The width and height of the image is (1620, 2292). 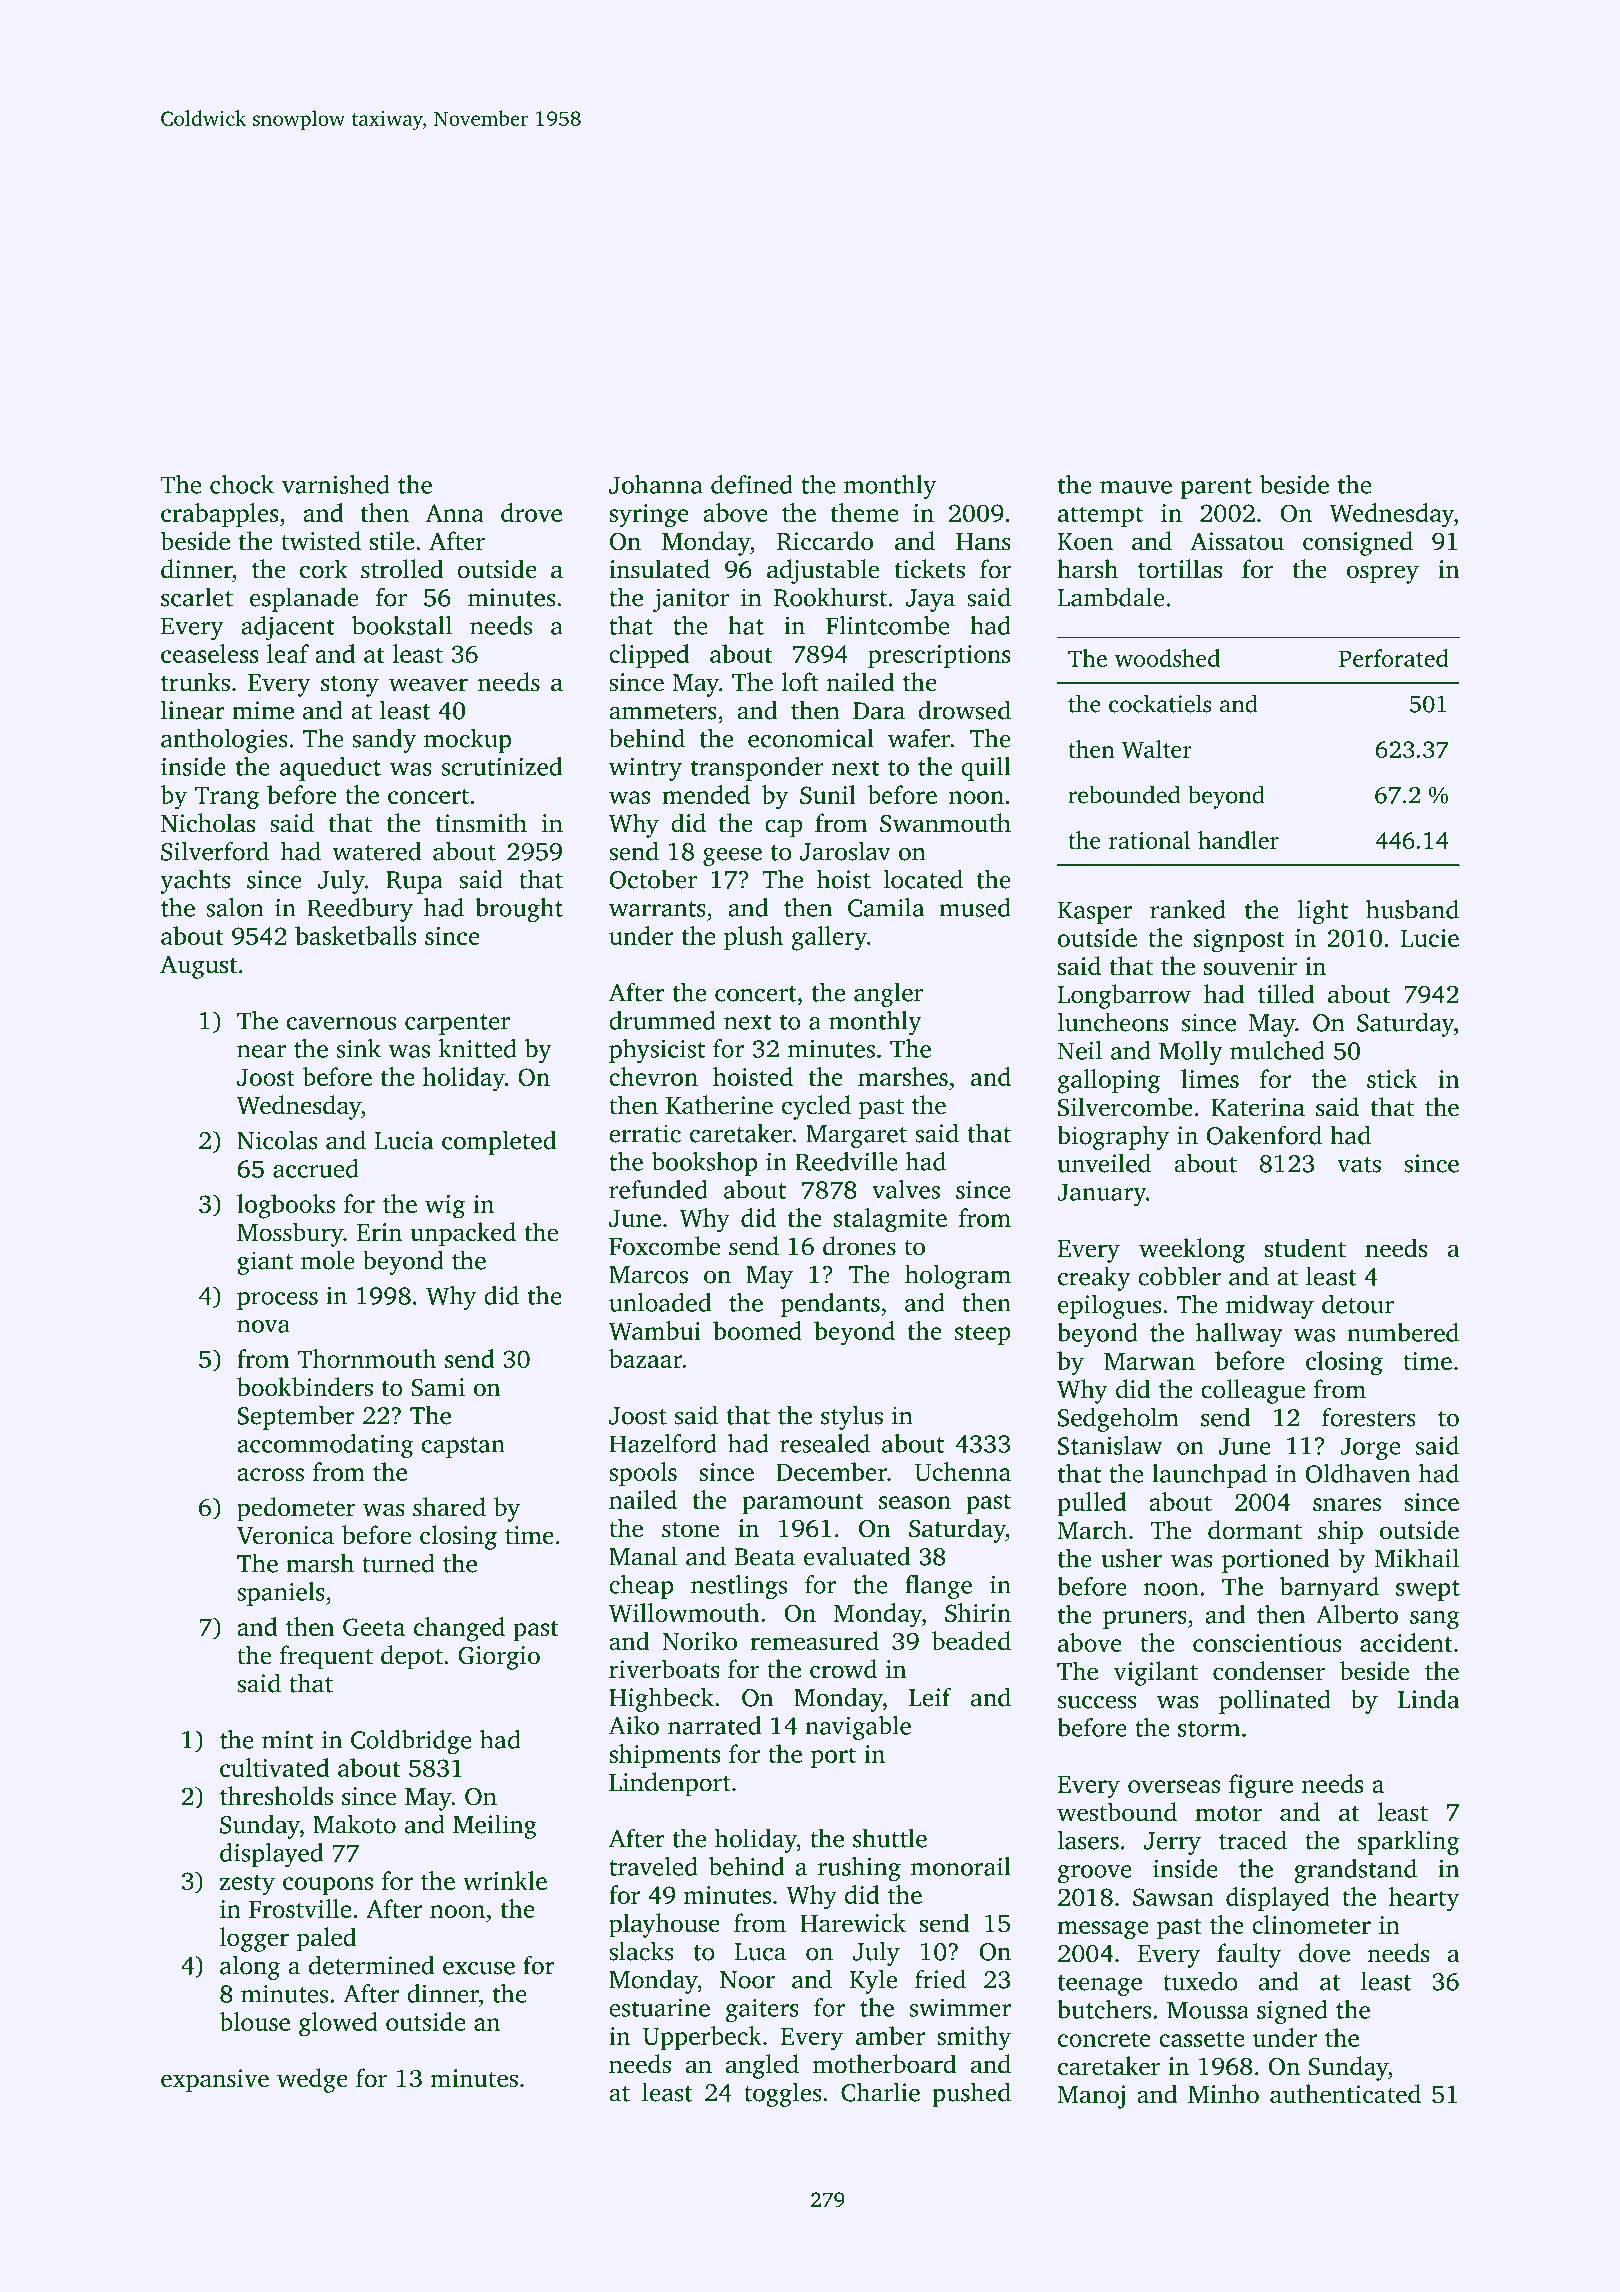 I want to click on swept, so click(x=1428, y=1590).
